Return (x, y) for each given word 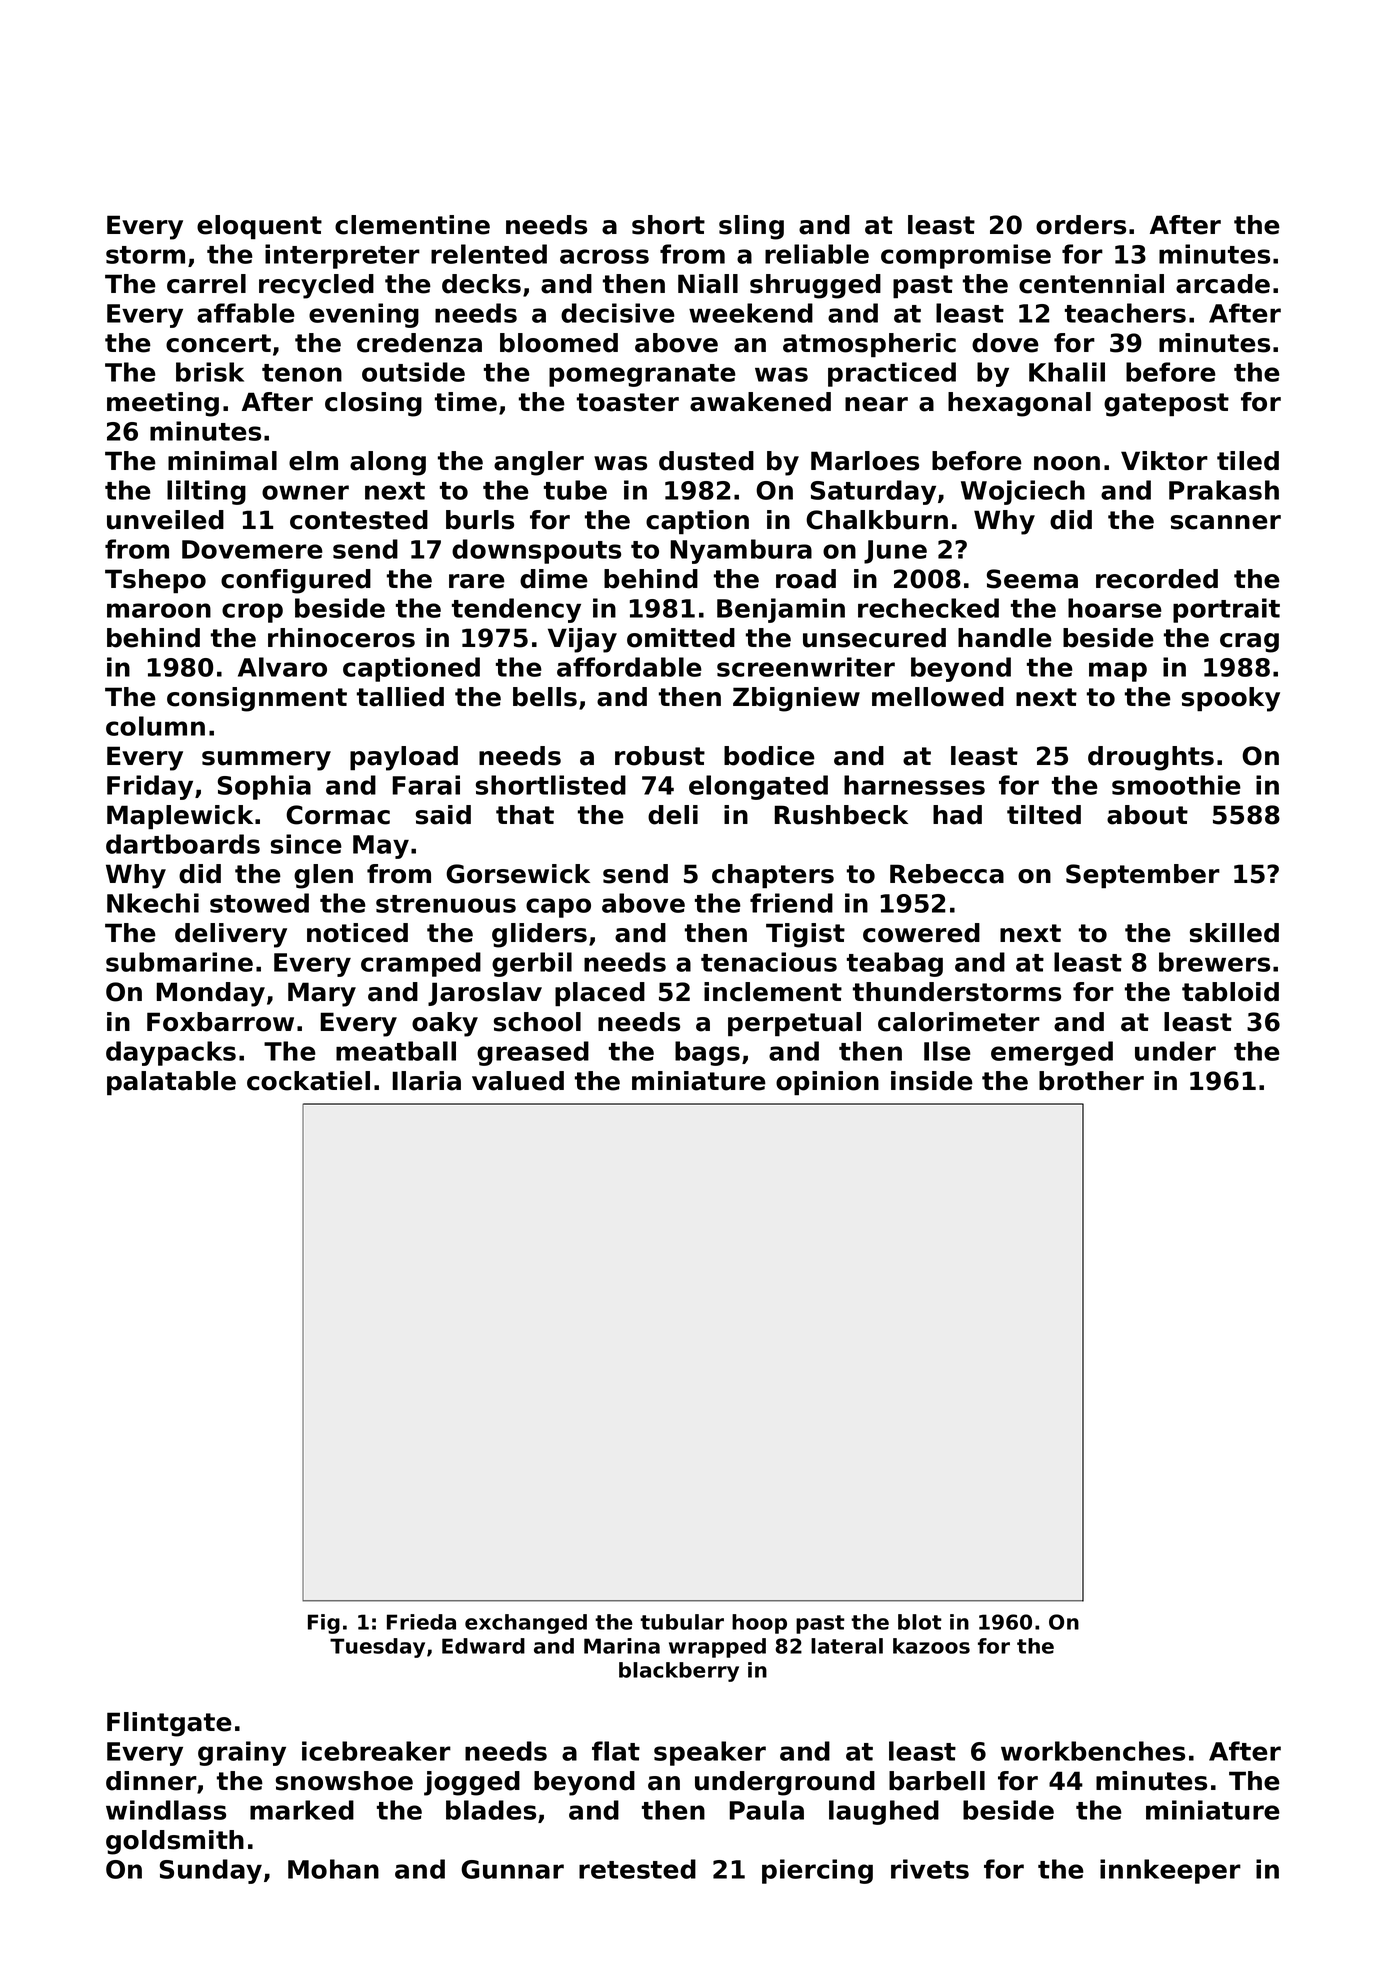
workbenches (1093, 1751)
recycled (316, 286)
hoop (759, 1624)
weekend (751, 313)
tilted (1044, 815)
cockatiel (308, 1081)
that (525, 815)
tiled (1248, 461)
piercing (817, 1871)
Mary (322, 994)
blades (491, 1810)
